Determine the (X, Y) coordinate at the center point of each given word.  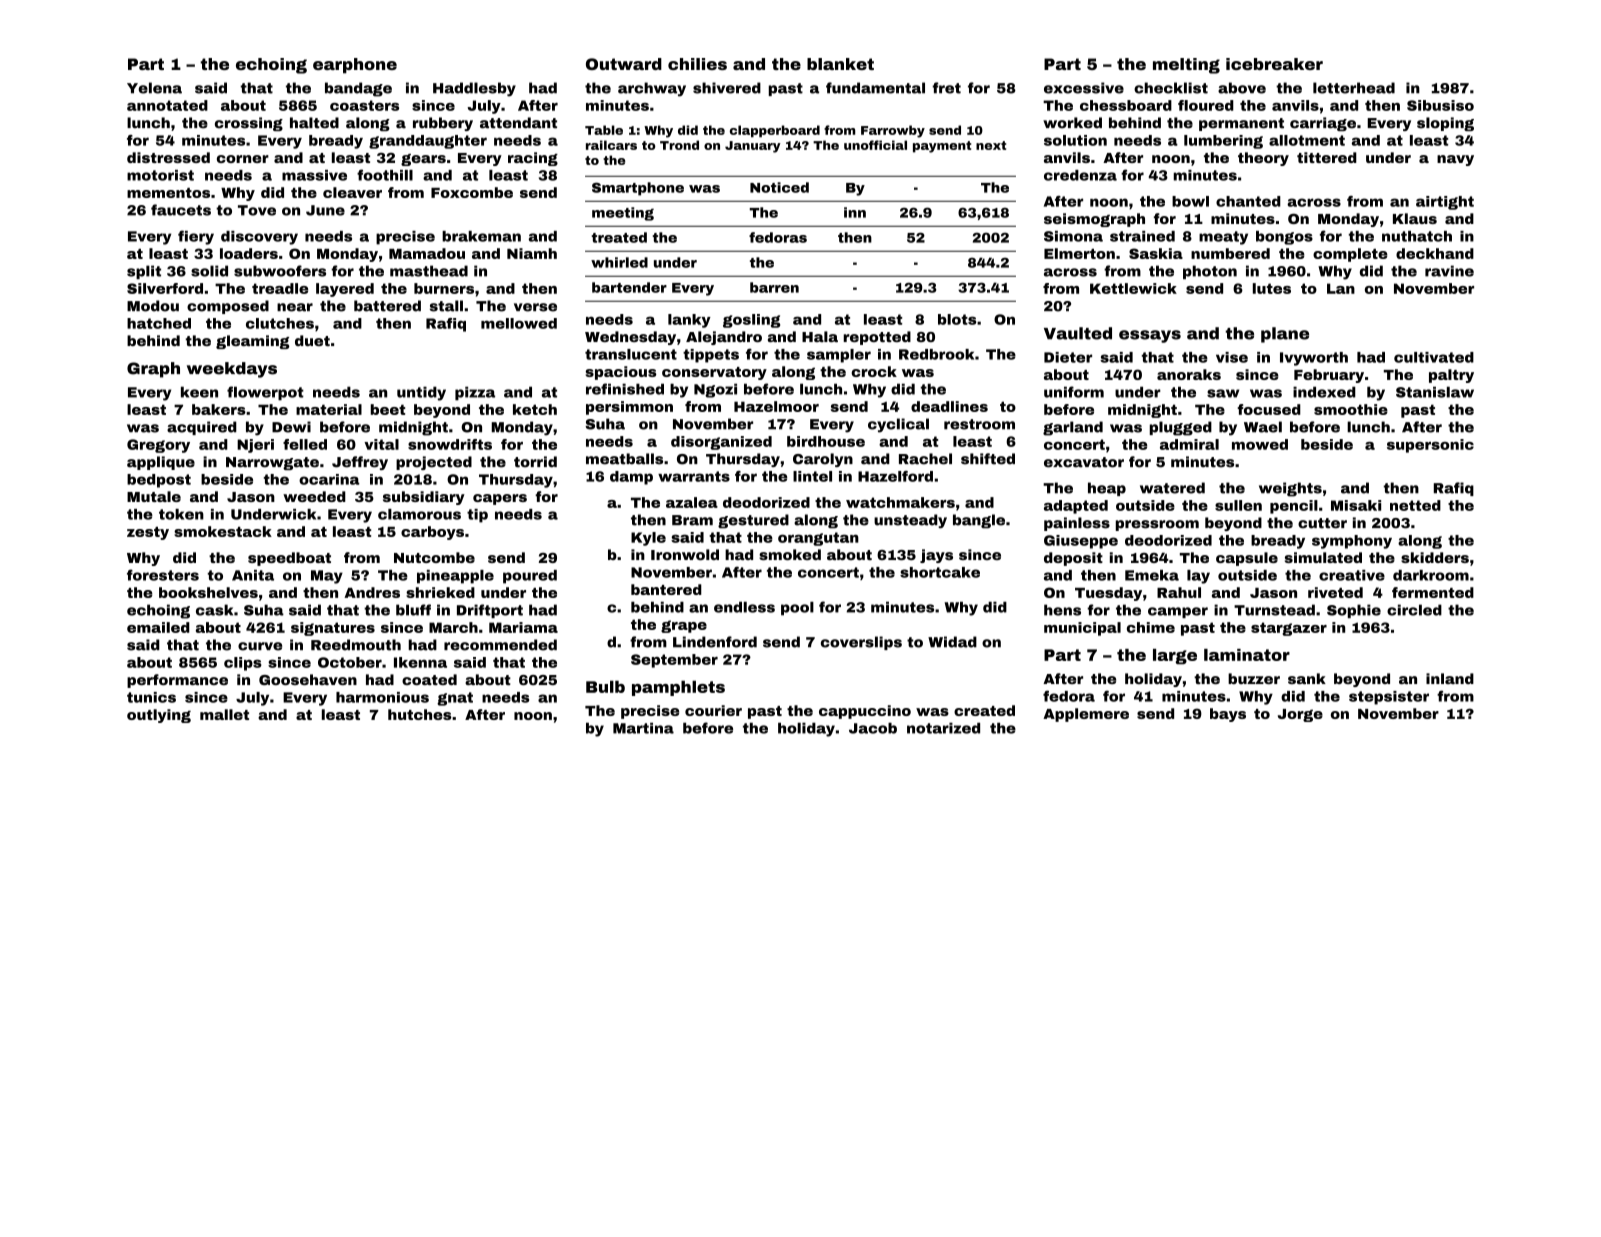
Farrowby (893, 131)
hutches (420, 714)
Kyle (648, 539)
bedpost (159, 481)
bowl (1190, 201)
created (984, 710)
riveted (1335, 592)
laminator (1247, 655)
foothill (385, 175)
